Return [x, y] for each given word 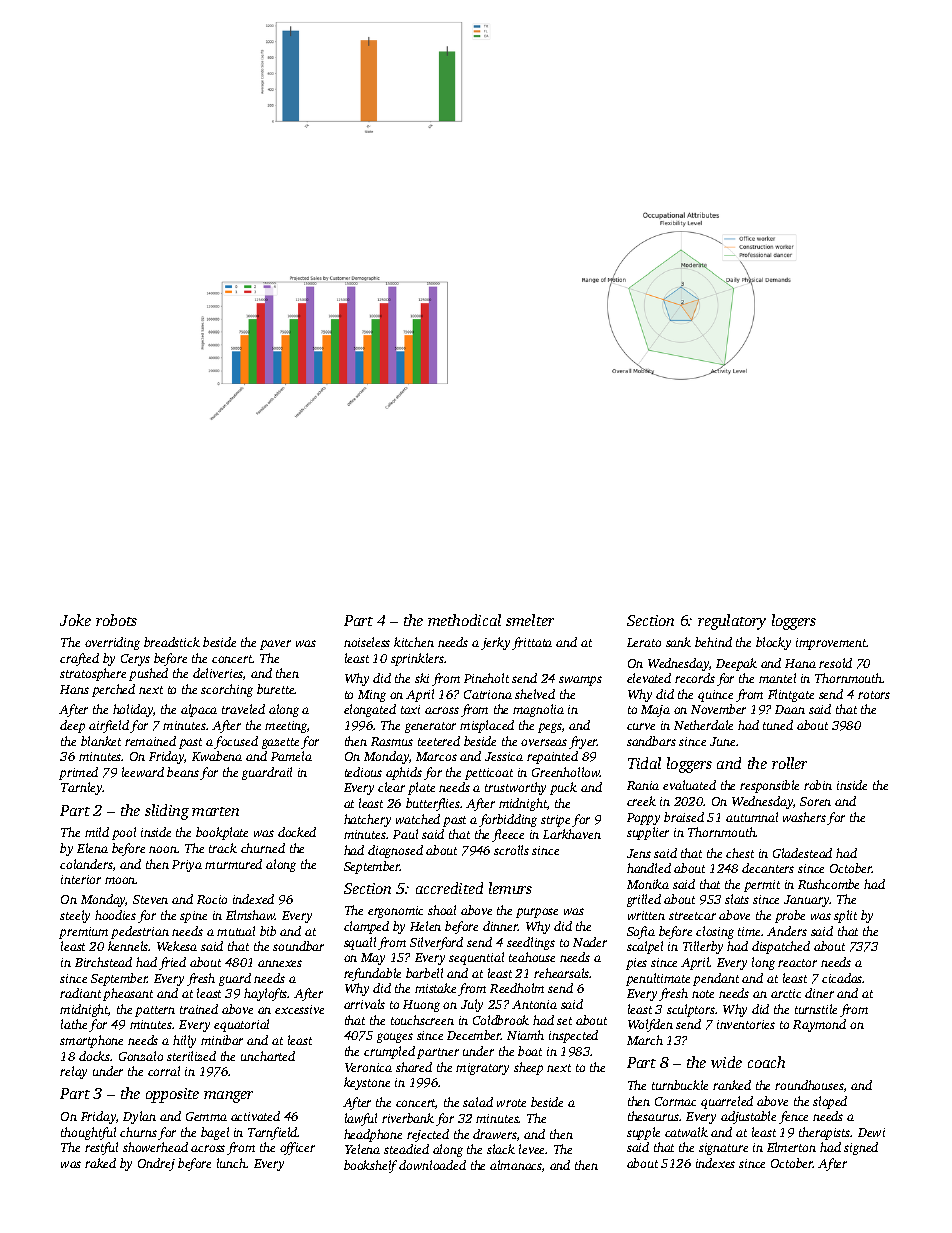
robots [116, 620]
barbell [424, 973]
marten [215, 811]
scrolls [511, 850]
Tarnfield [273, 1133]
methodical [464, 620]
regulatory [732, 622]
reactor [797, 963]
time [749, 931]
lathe [74, 1024]
